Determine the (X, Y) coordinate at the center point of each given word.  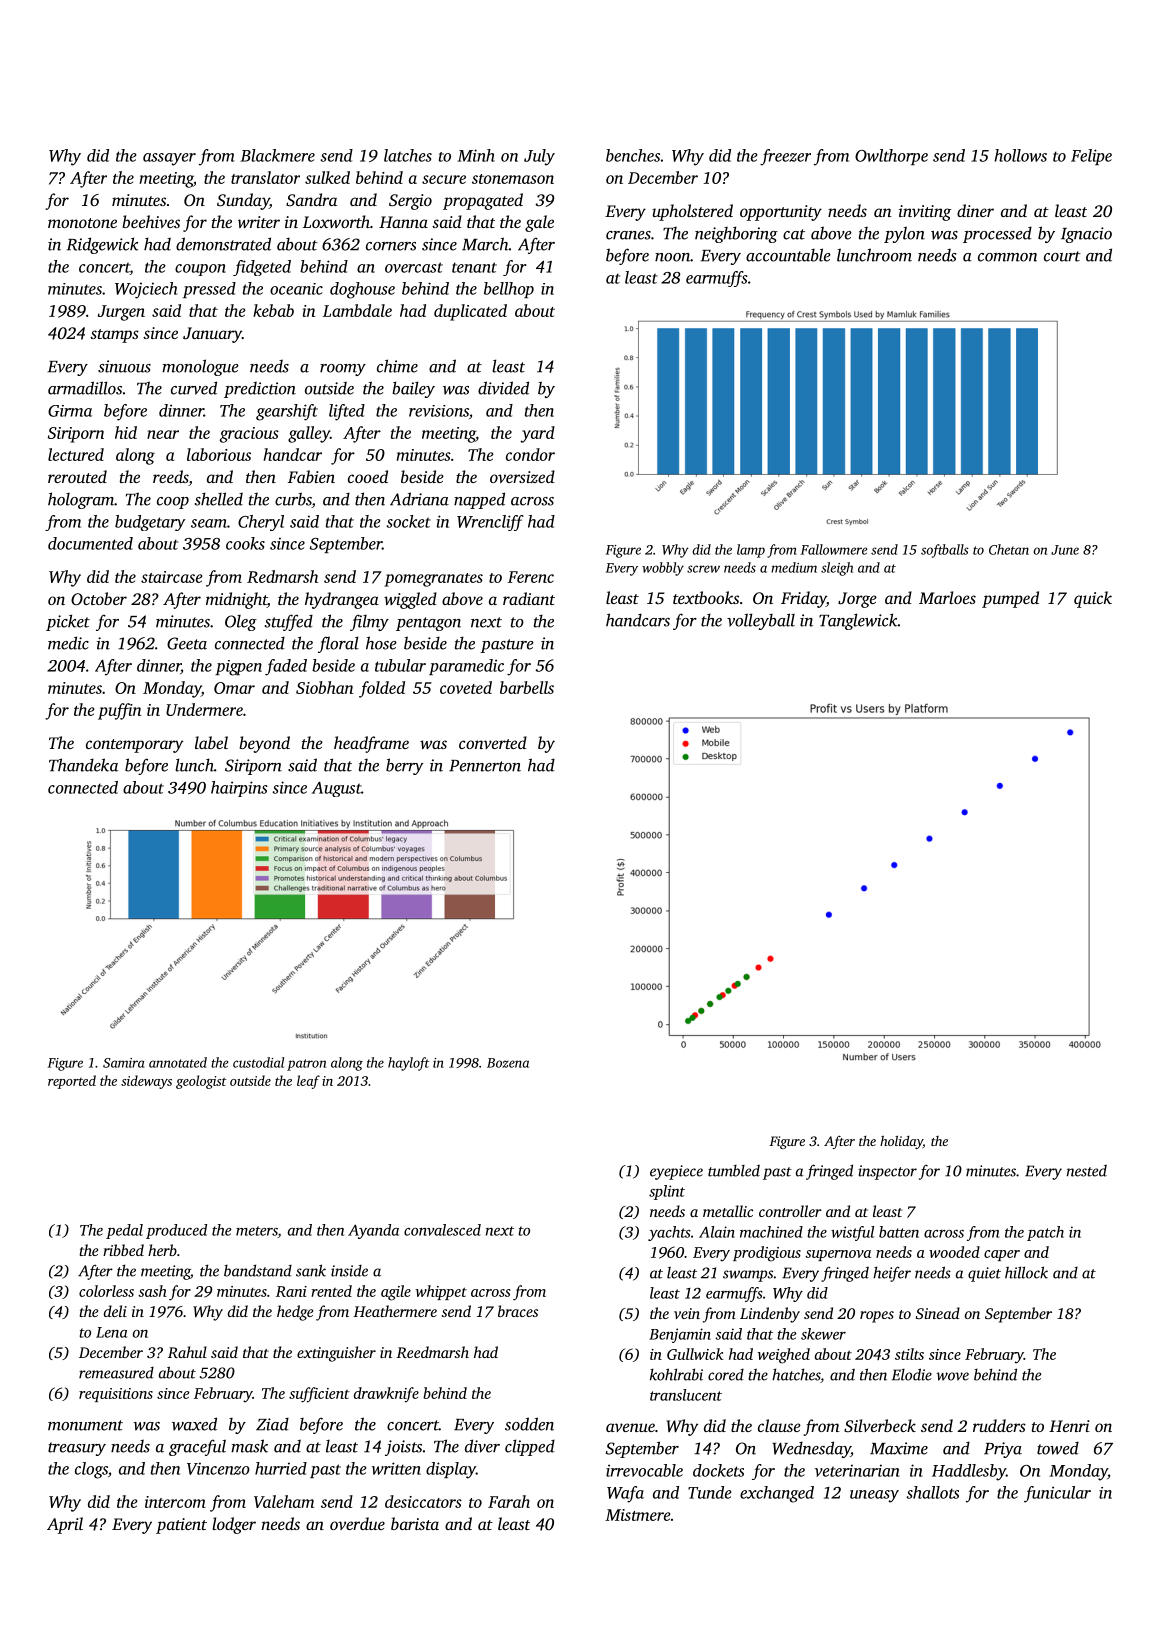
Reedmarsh (432, 1352)
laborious (219, 454)
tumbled (734, 1171)
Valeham (284, 1501)
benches (633, 155)
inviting (925, 213)
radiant (529, 598)
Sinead (938, 1313)
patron (306, 1065)
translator (265, 177)
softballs (945, 551)
